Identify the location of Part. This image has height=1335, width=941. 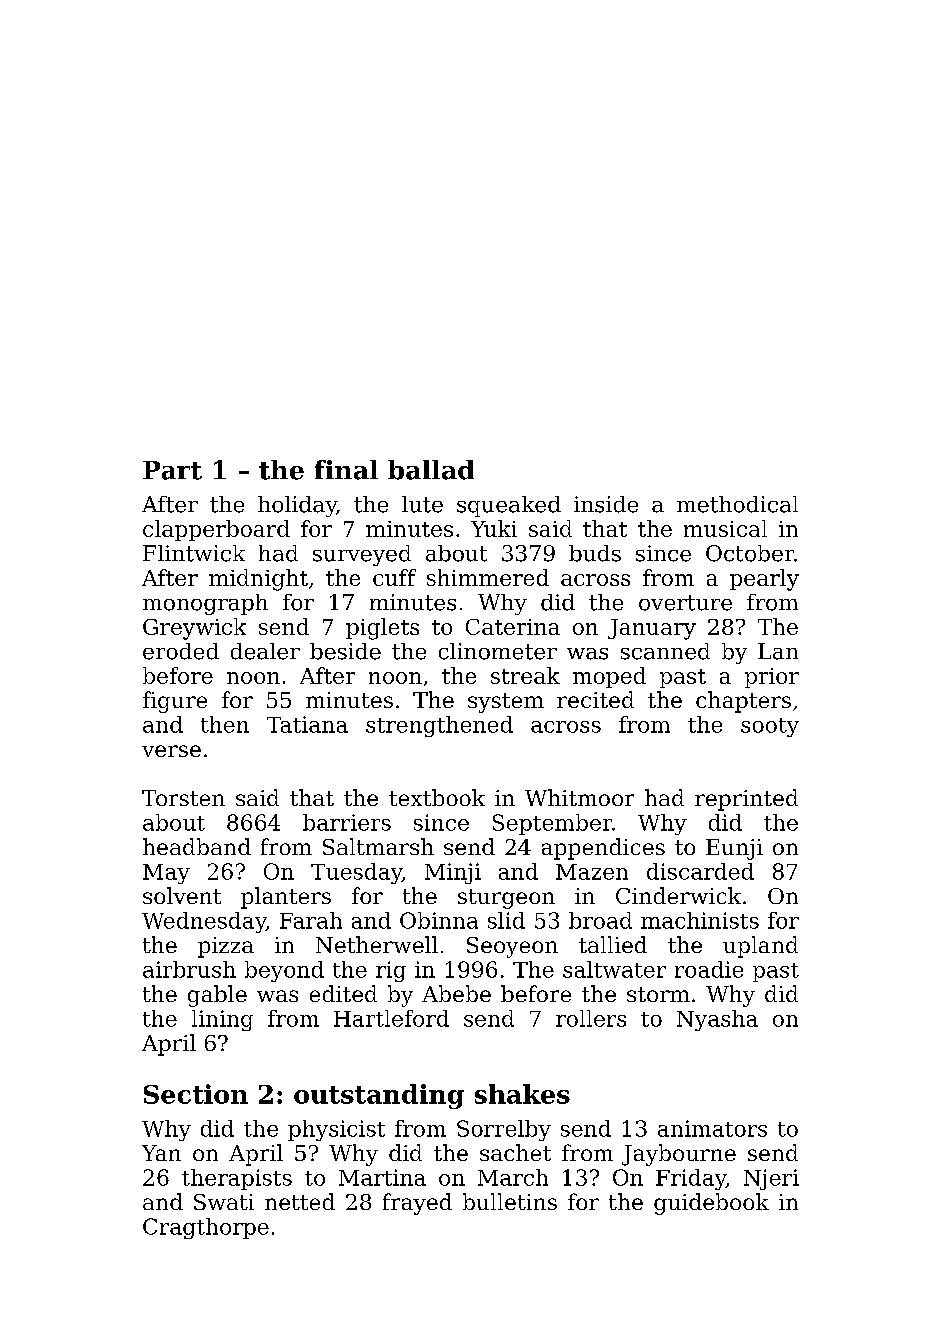
(172, 470).
